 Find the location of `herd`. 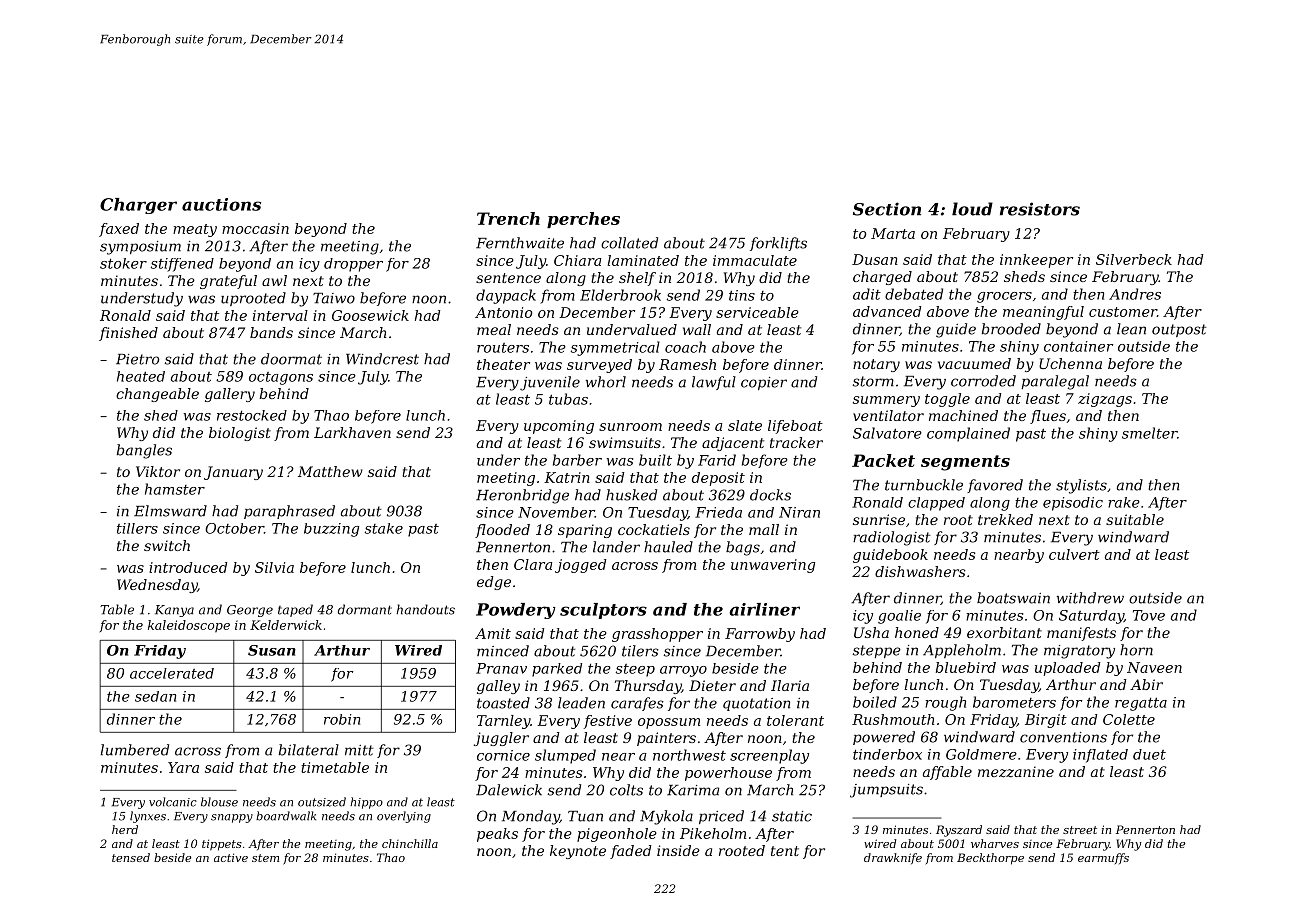

herd is located at coordinates (125, 829).
